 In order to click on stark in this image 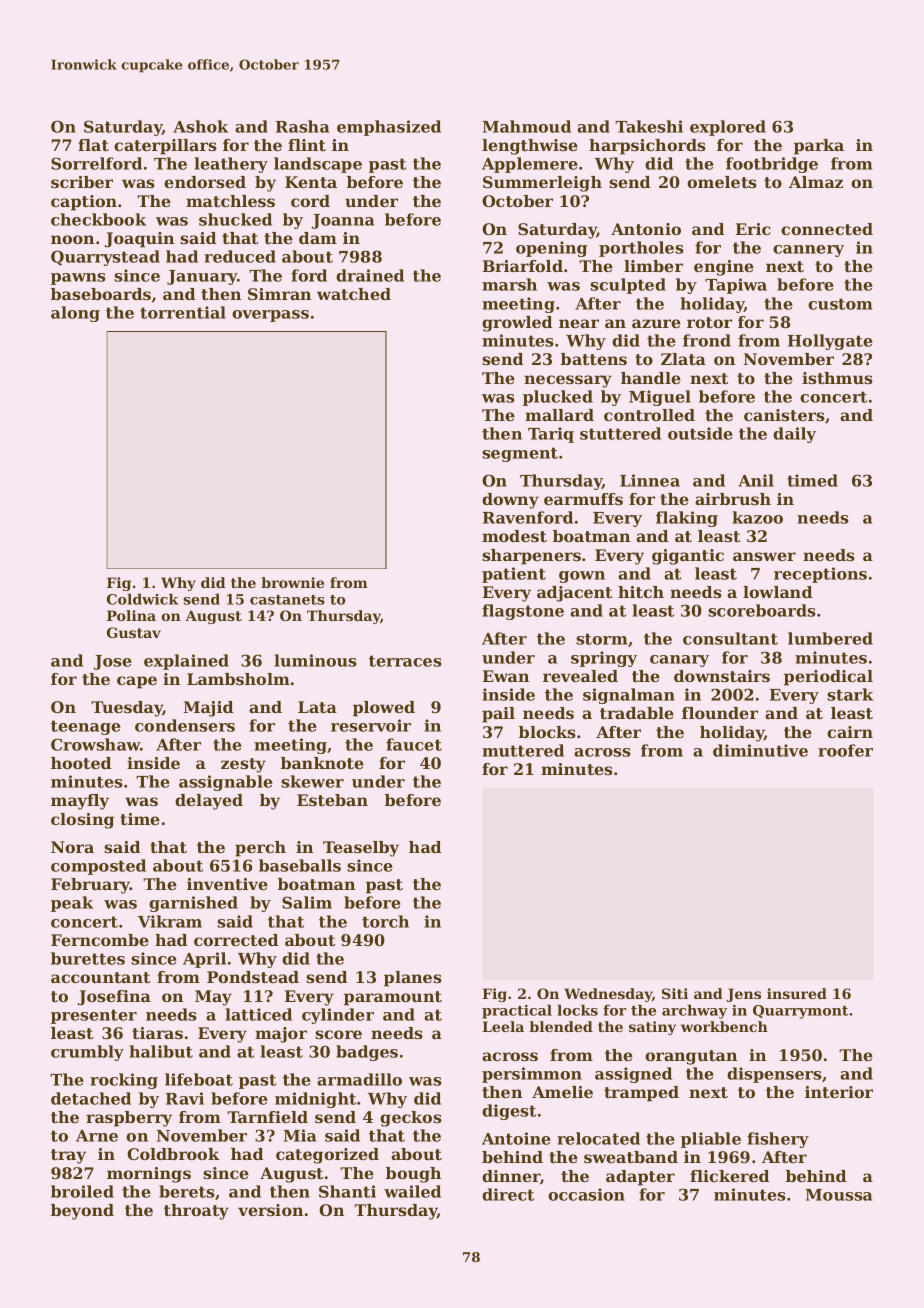, I will do `click(850, 694)`.
